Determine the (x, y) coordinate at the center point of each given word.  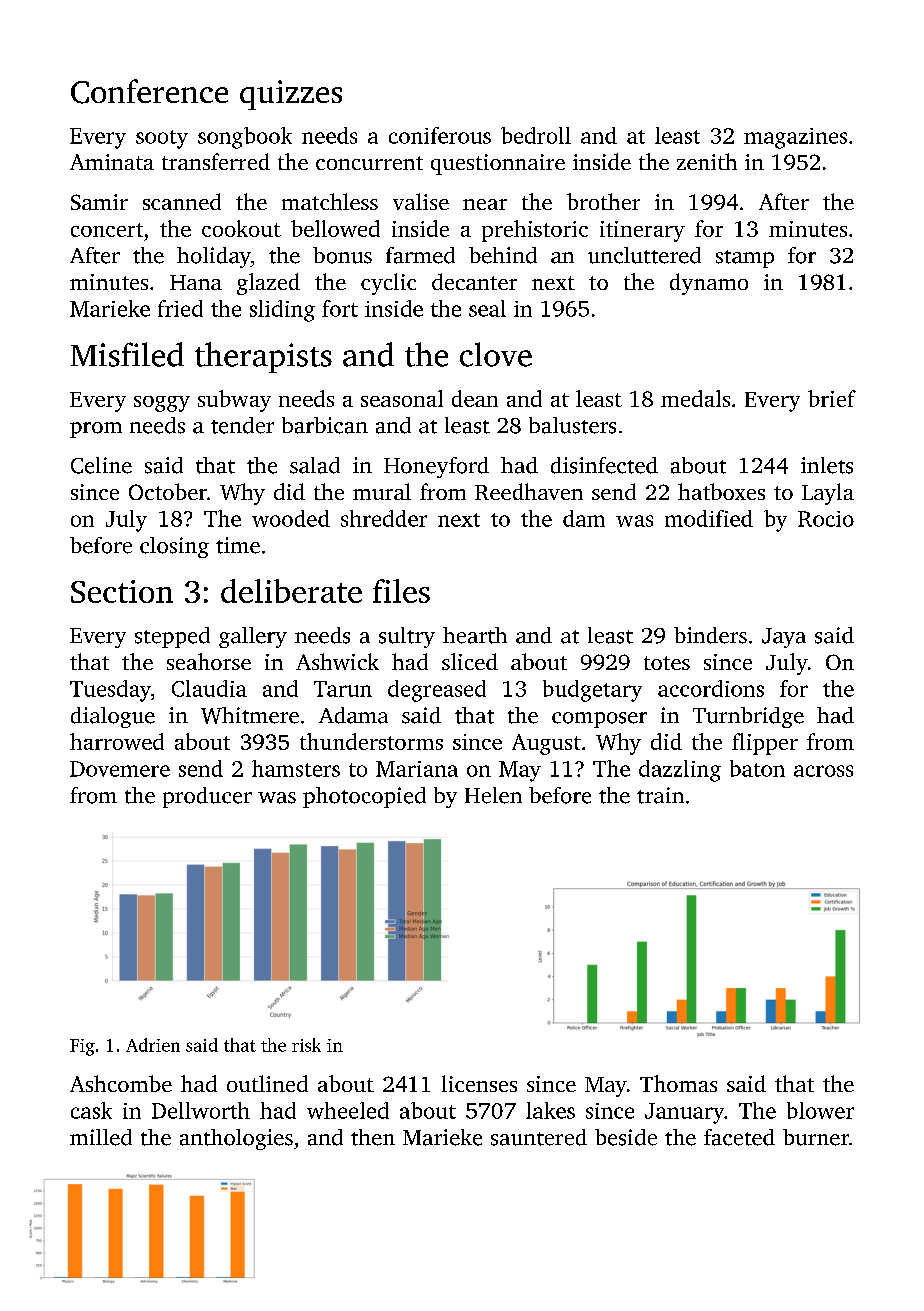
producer (207, 797)
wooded (291, 518)
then (373, 1137)
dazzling (680, 771)
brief (832, 398)
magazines (795, 138)
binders (710, 635)
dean (475, 398)
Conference (149, 91)
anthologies (236, 1139)
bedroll (536, 135)
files (401, 591)
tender (242, 425)
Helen (493, 795)
